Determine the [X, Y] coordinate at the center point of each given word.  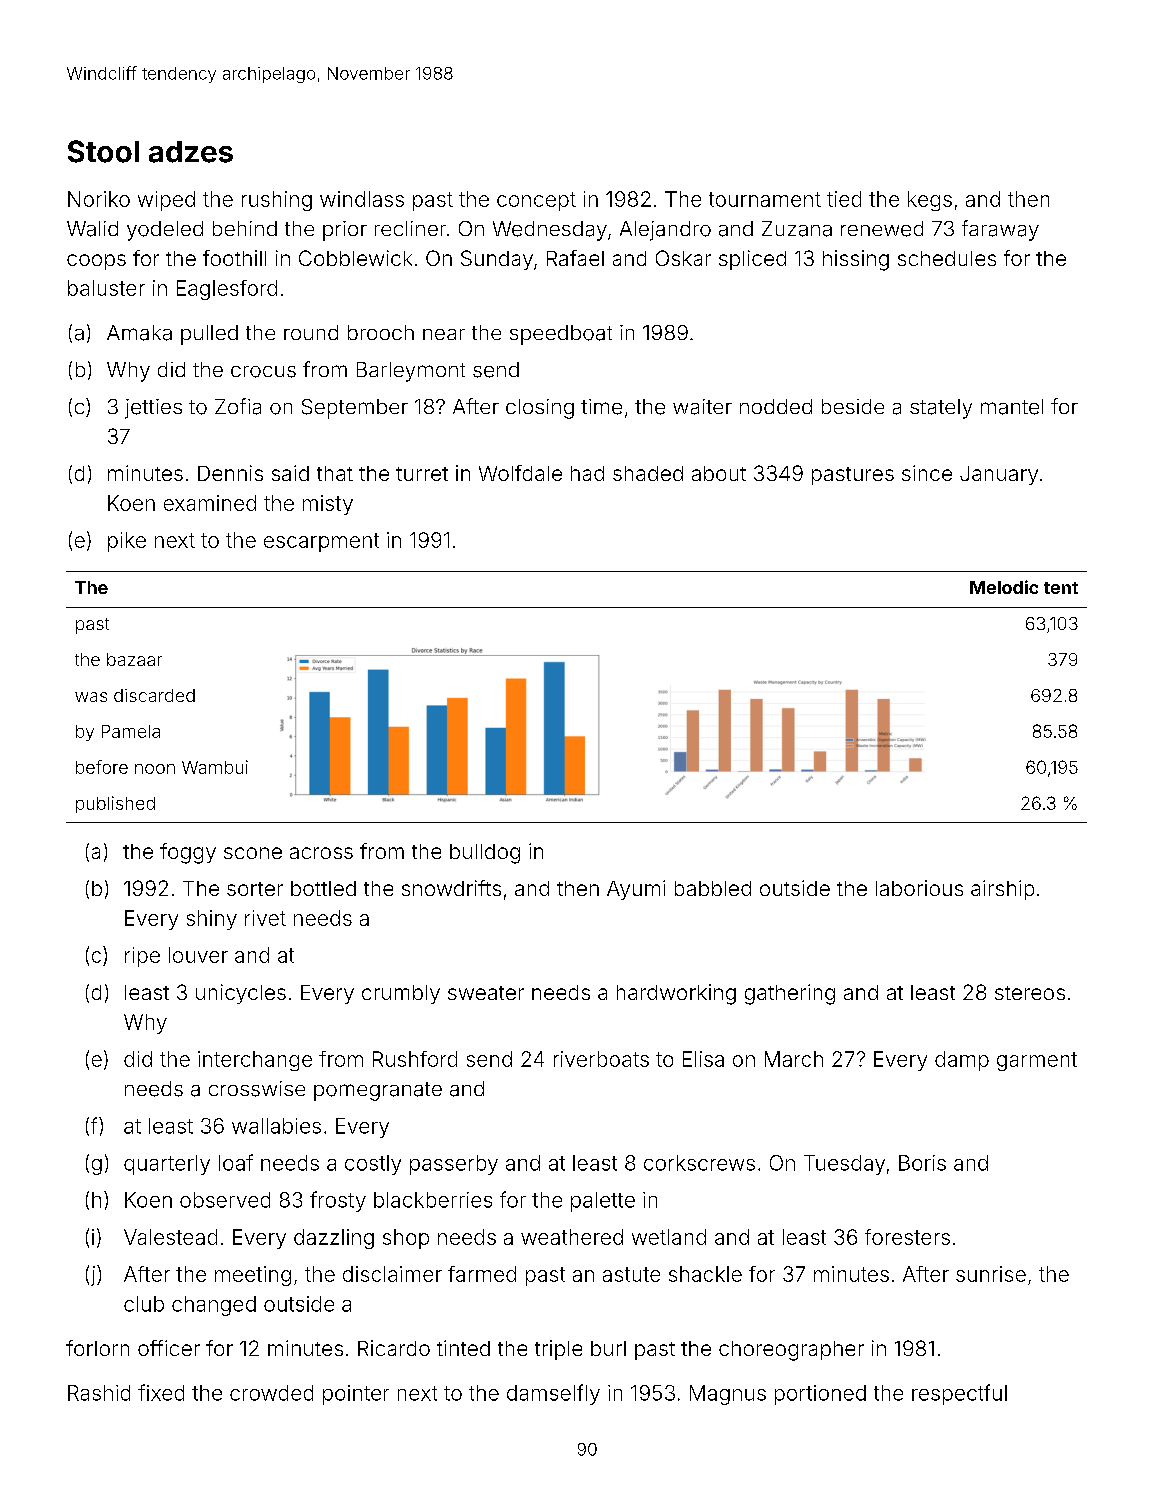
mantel [1012, 407]
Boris [922, 1163]
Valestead [170, 1237]
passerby [454, 1165]
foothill [234, 258]
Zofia [238, 406]
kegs [930, 201]
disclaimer [392, 1274]
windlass [362, 199]
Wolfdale [520, 473]
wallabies [276, 1126]
